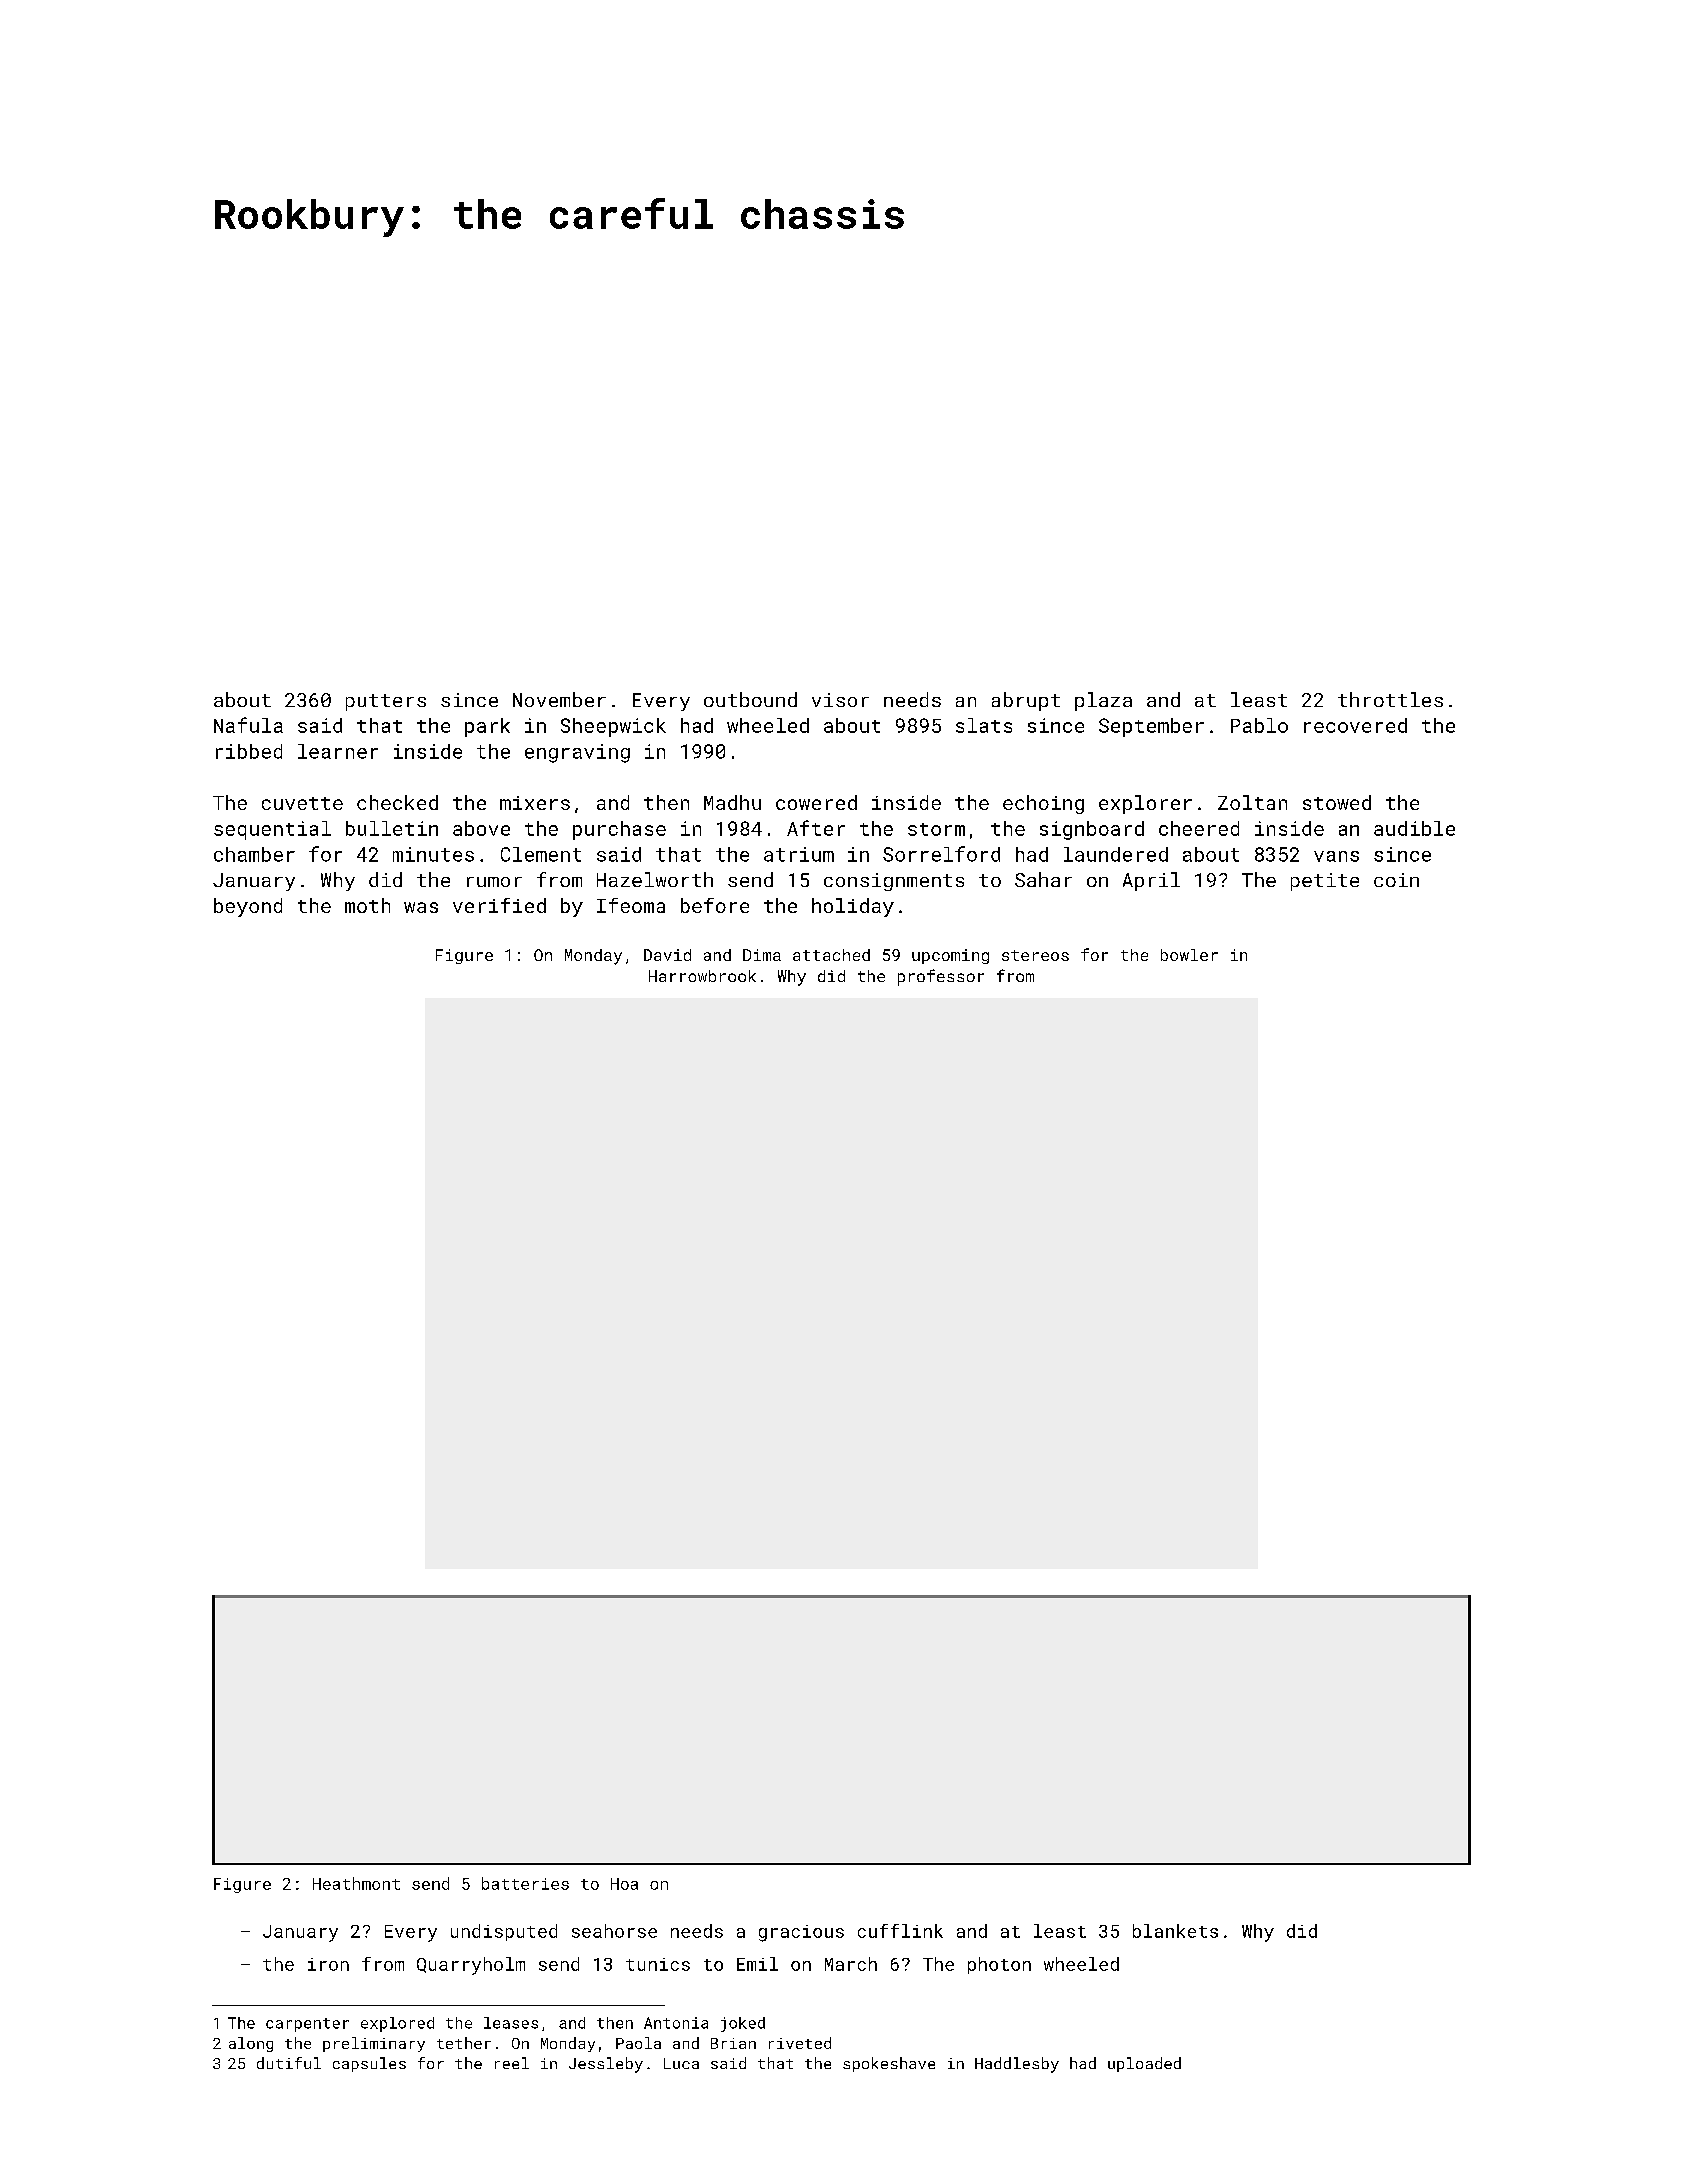 This document has width=1683, height=2178. What do you see at coordinates (889, 2064) in the document?
I see `spokeshave` at bounding box center [889, 2064].
